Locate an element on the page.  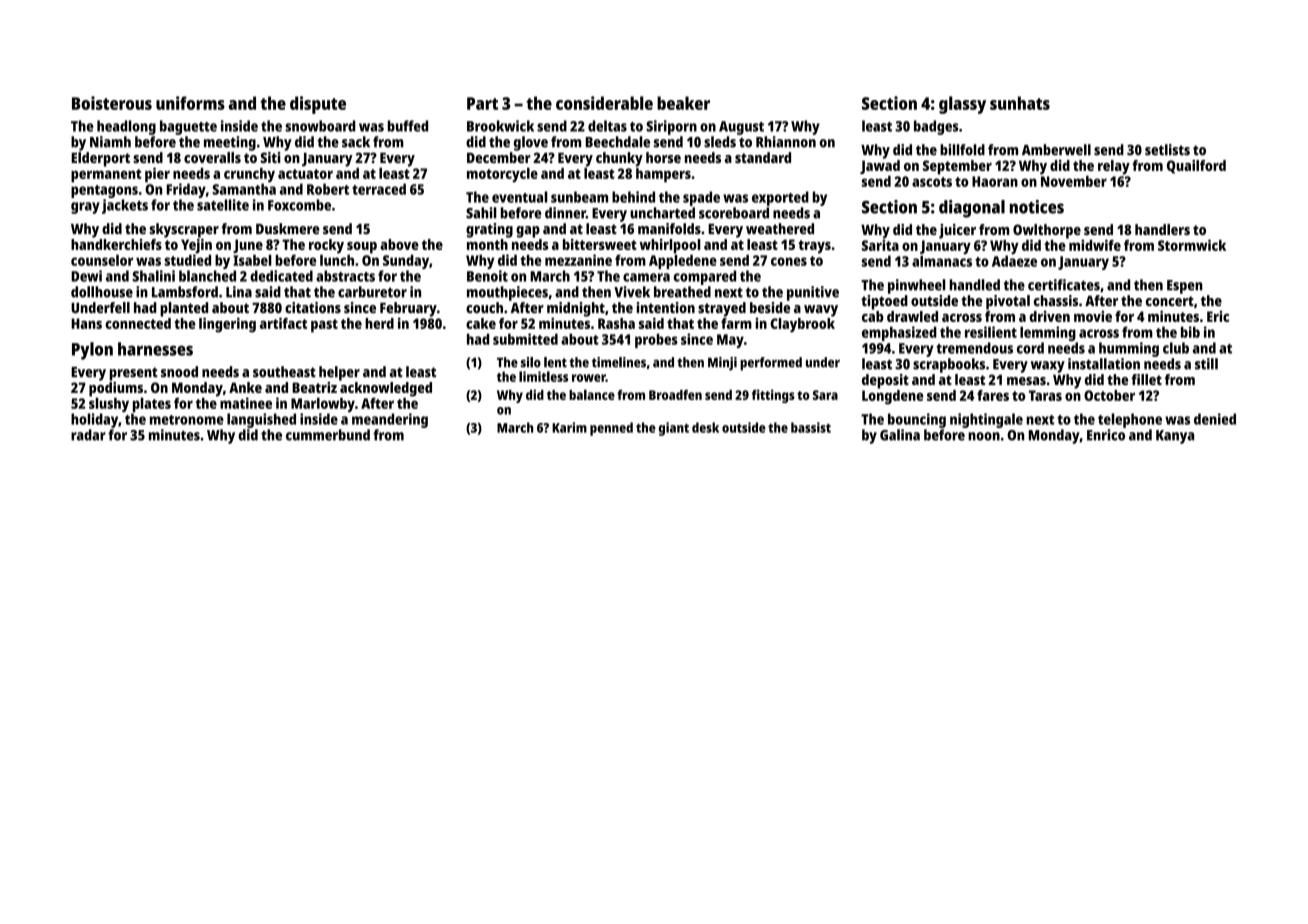
mouthpieces is located at coordinates (507, 293).
